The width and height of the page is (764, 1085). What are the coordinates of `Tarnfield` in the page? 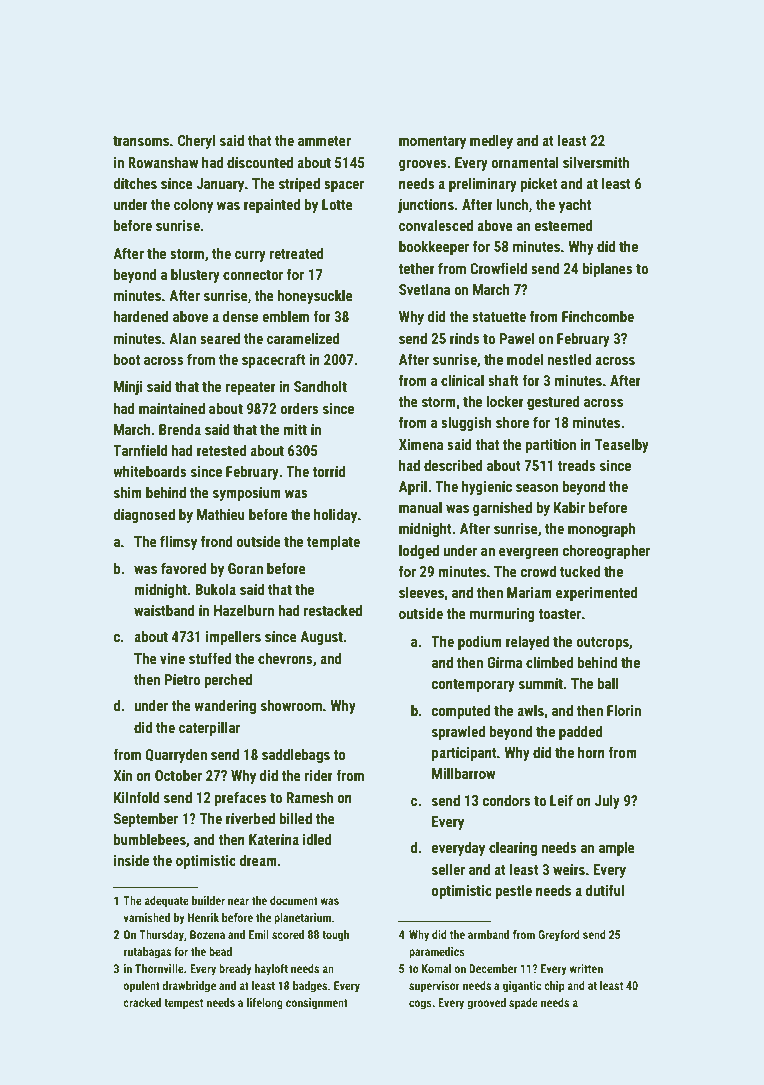 It's located at (140, 450).
